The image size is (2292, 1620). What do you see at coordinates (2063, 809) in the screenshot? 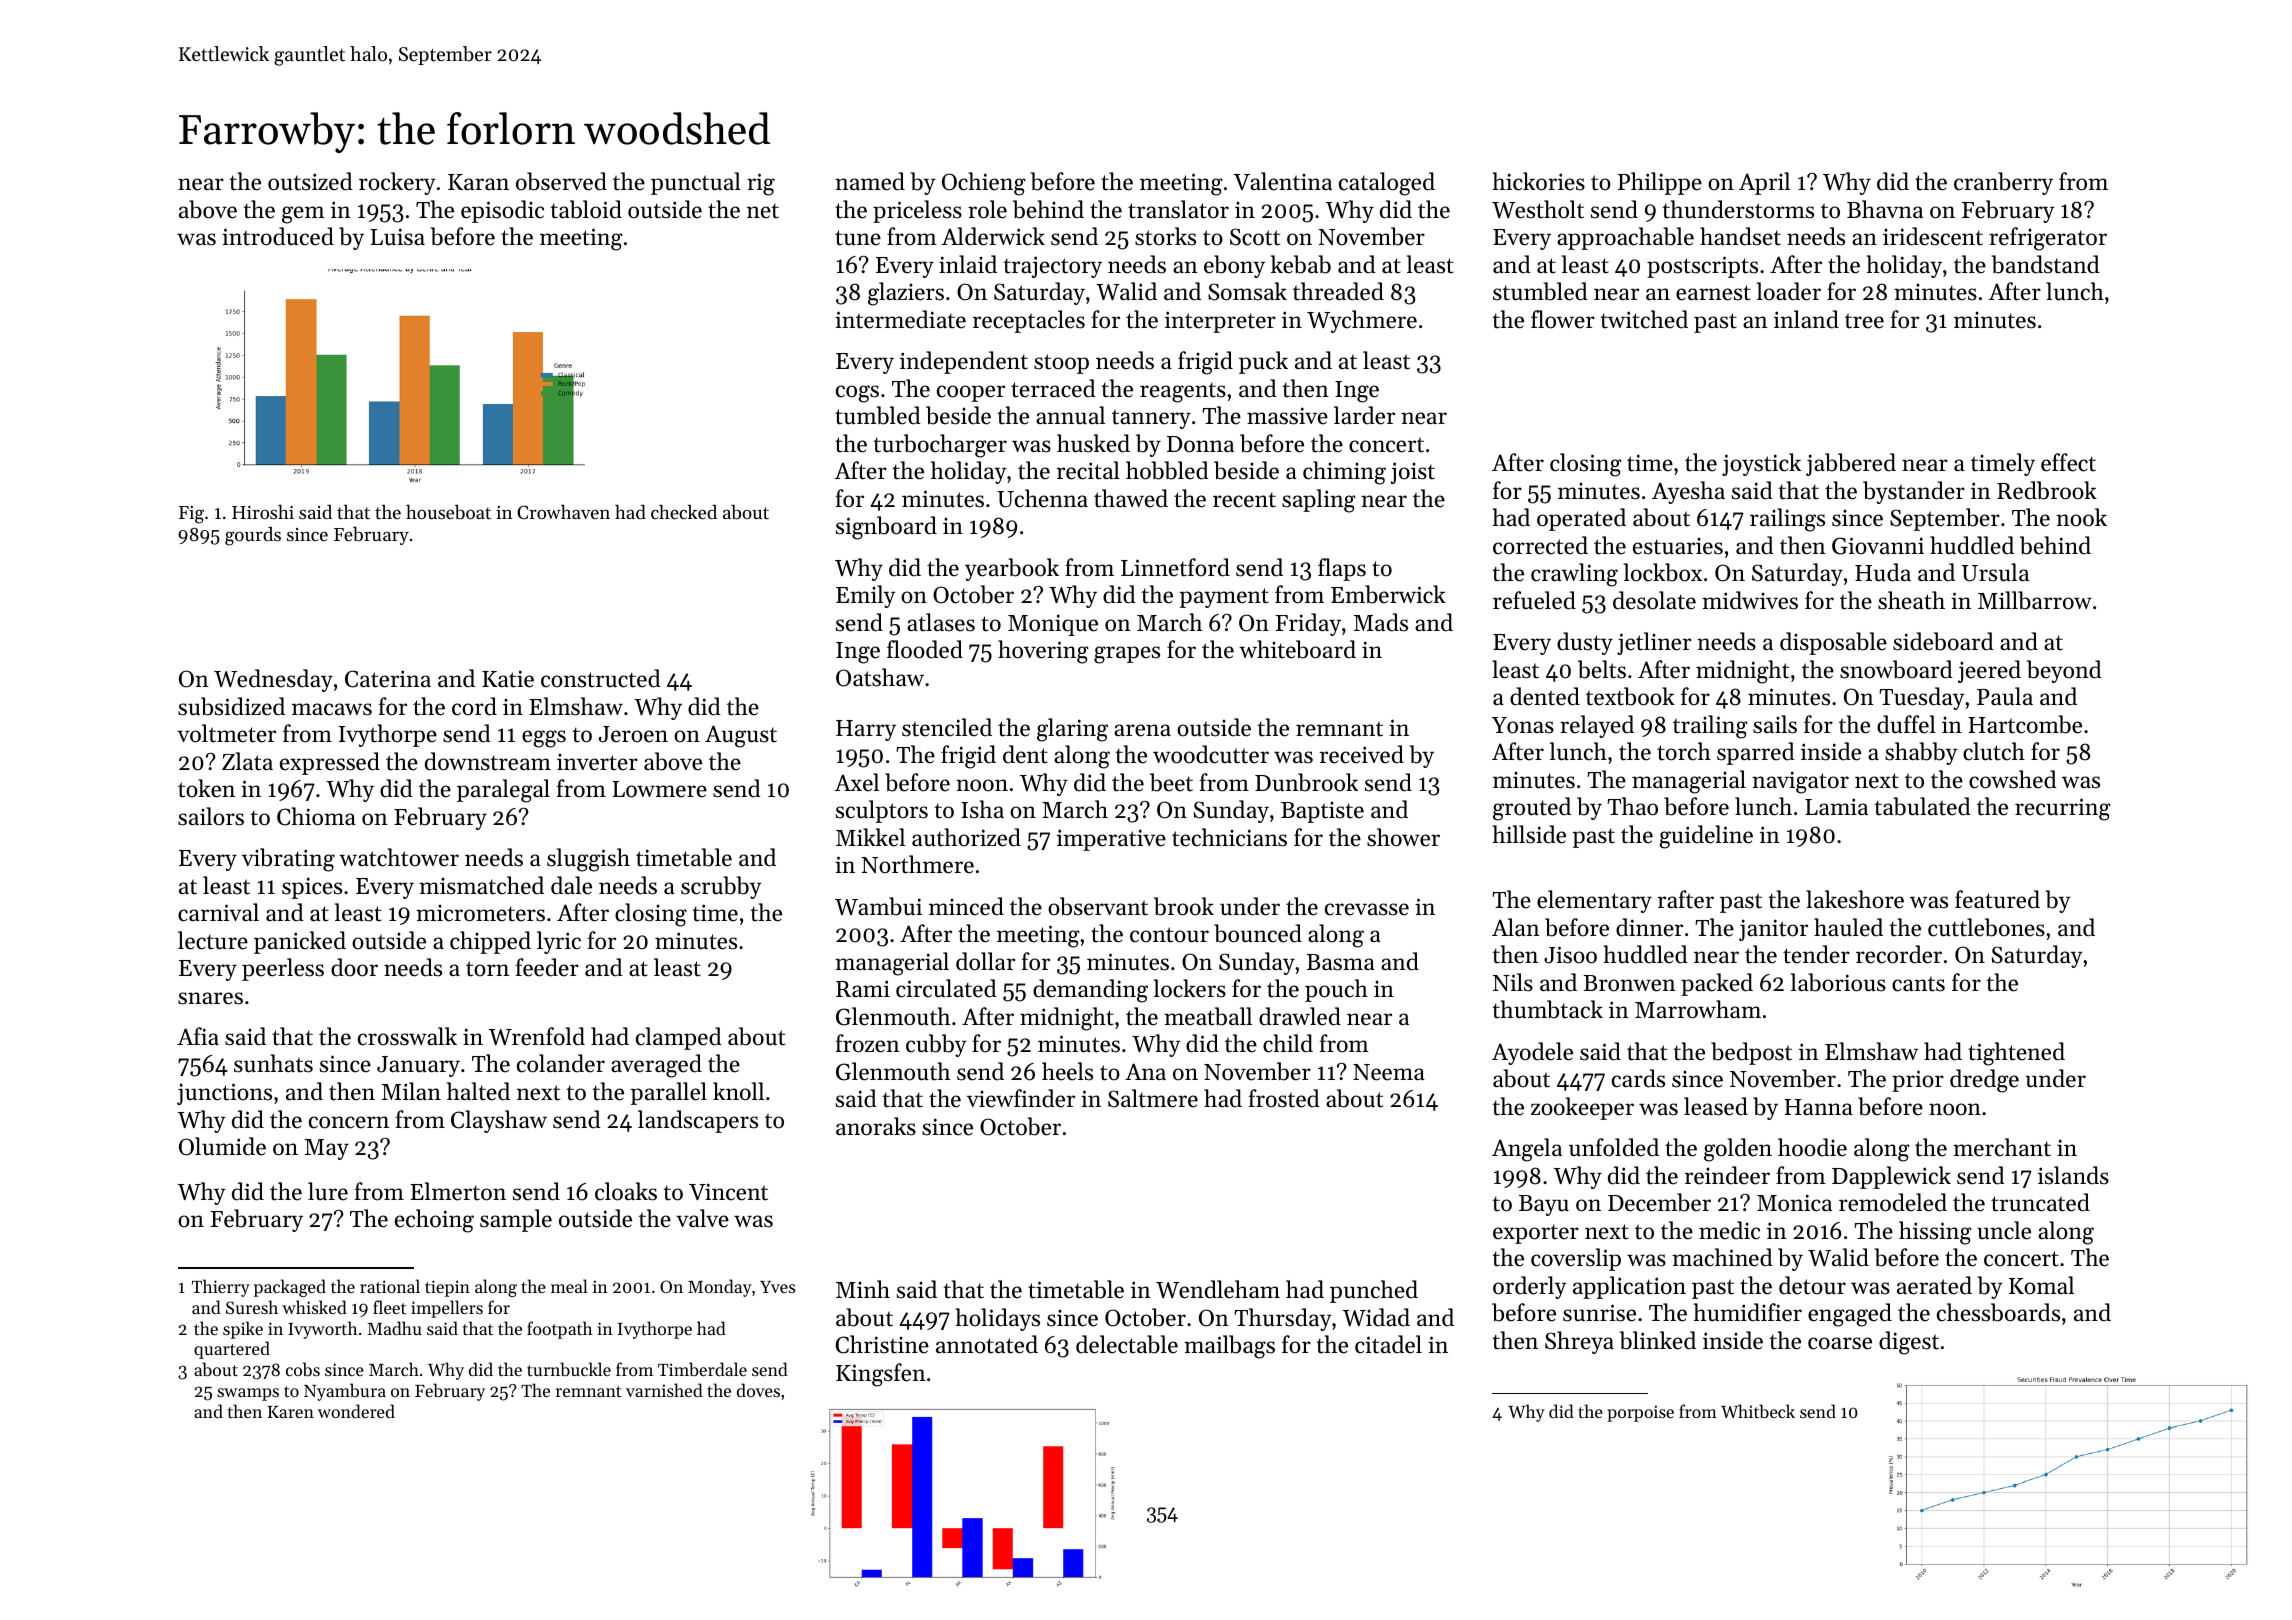
I see `recurring` at bounding box center [2063, 809].
